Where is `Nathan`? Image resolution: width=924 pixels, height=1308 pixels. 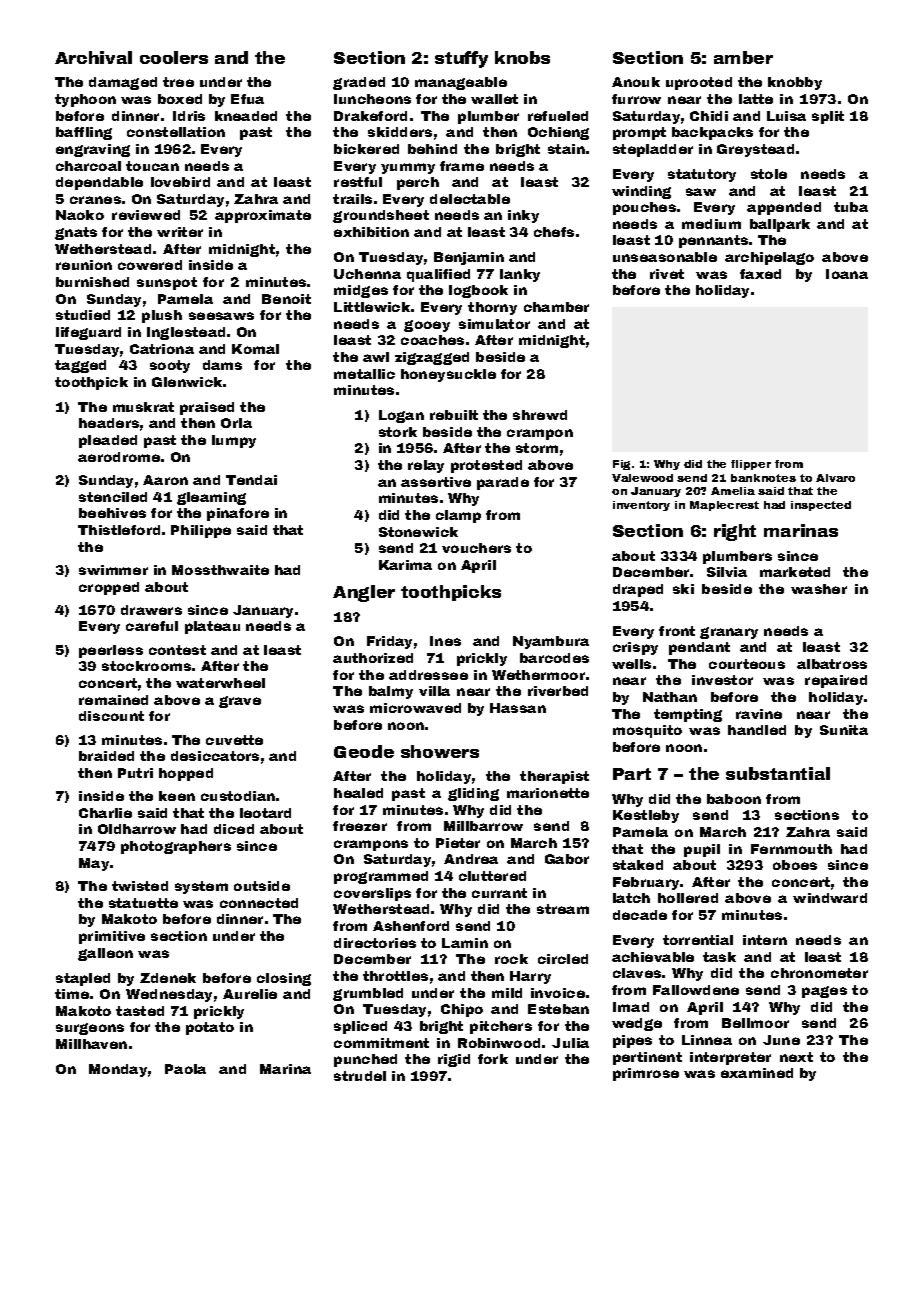 Nathan is located at coordinates (670, 697).
